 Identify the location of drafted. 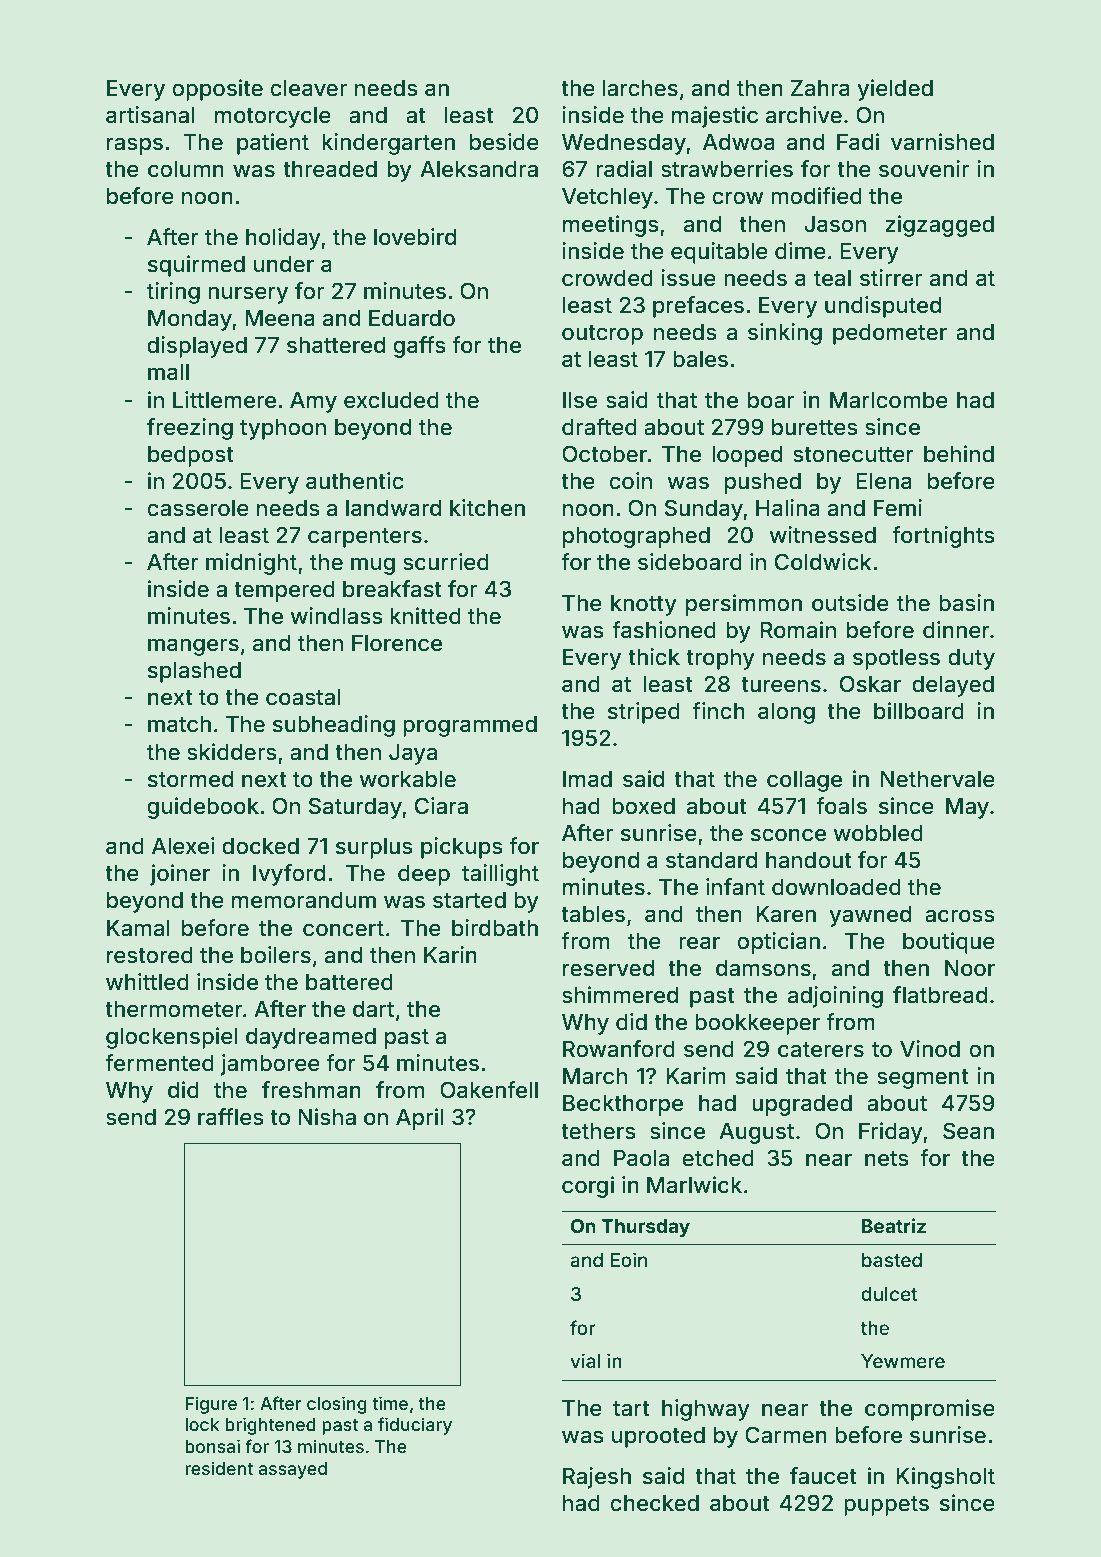
(599, 427).
